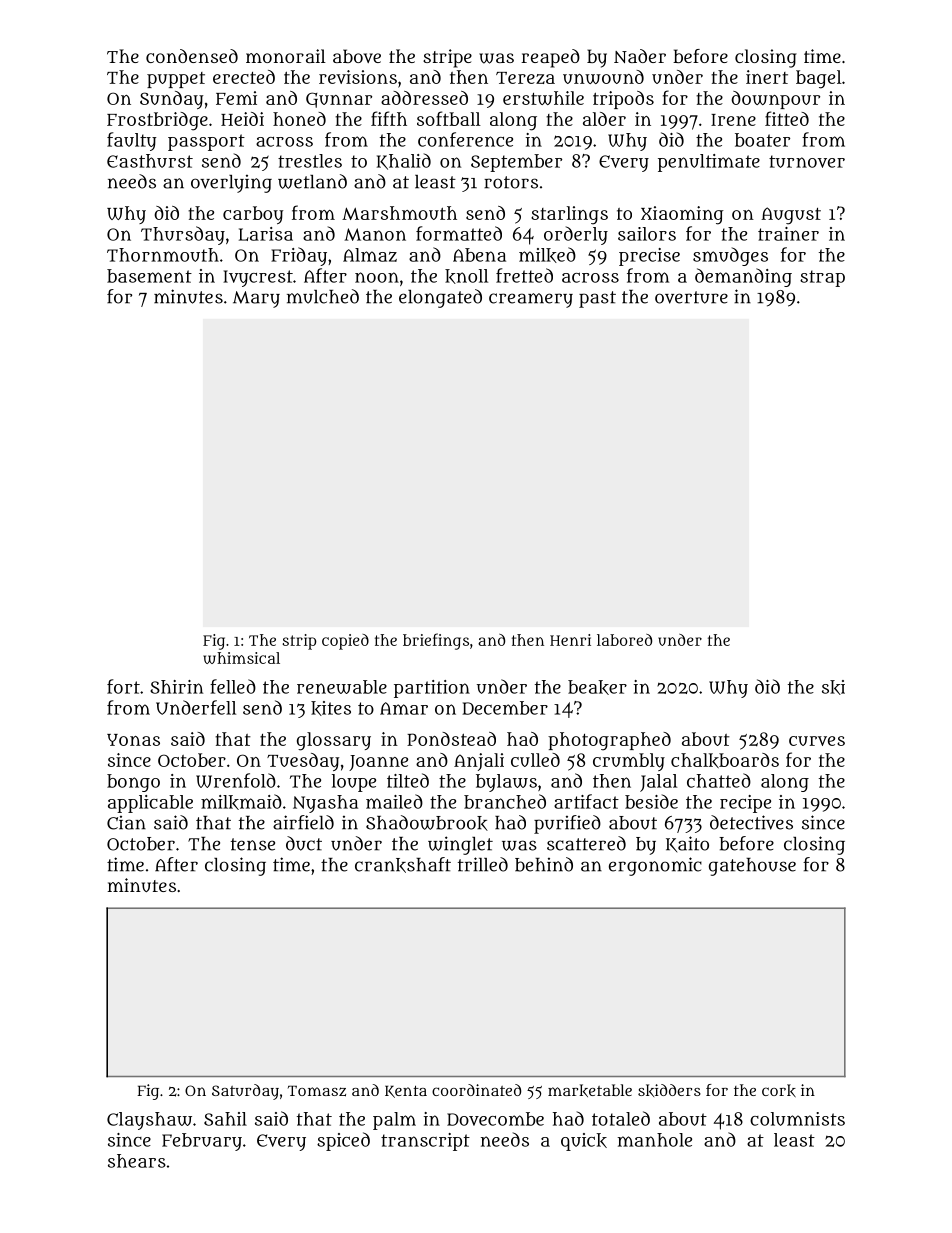 This image has height=1233, width=952. Describe the element at coordinates (245, 1092) in the image. I see `Saturday` at that location.
